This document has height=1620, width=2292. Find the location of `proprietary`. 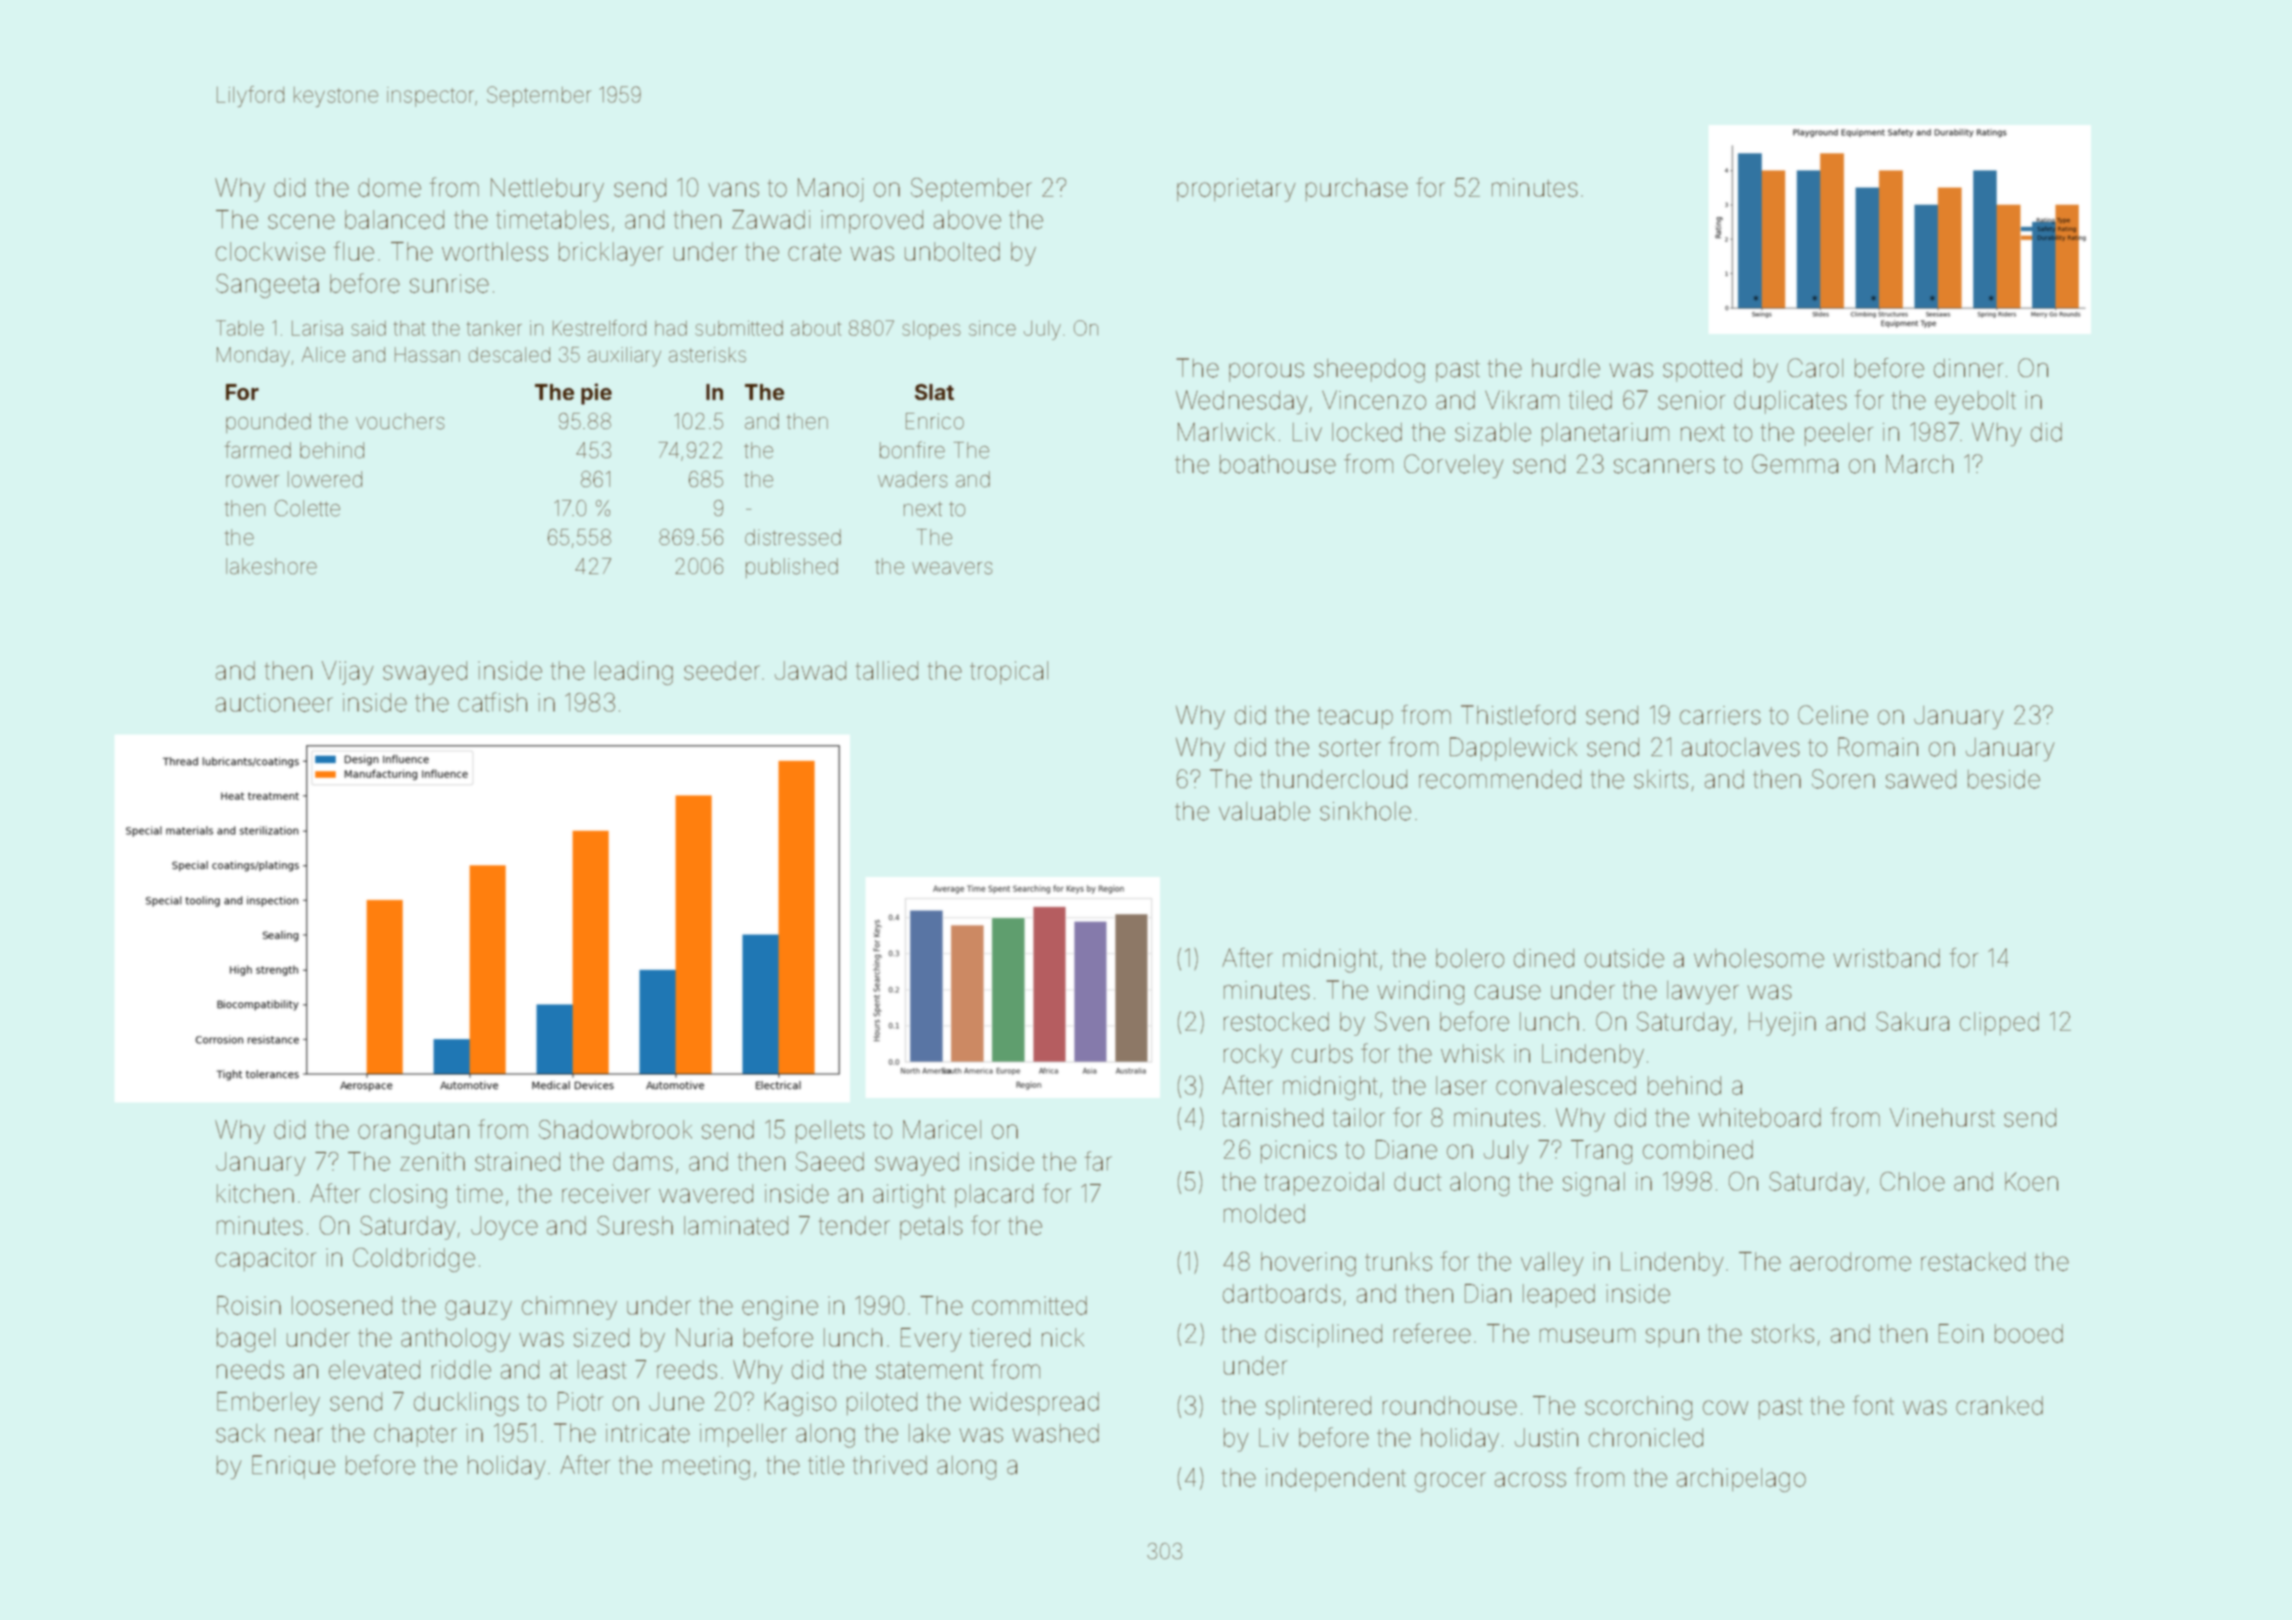

proprietary is located at coordinates (1236, 190).
